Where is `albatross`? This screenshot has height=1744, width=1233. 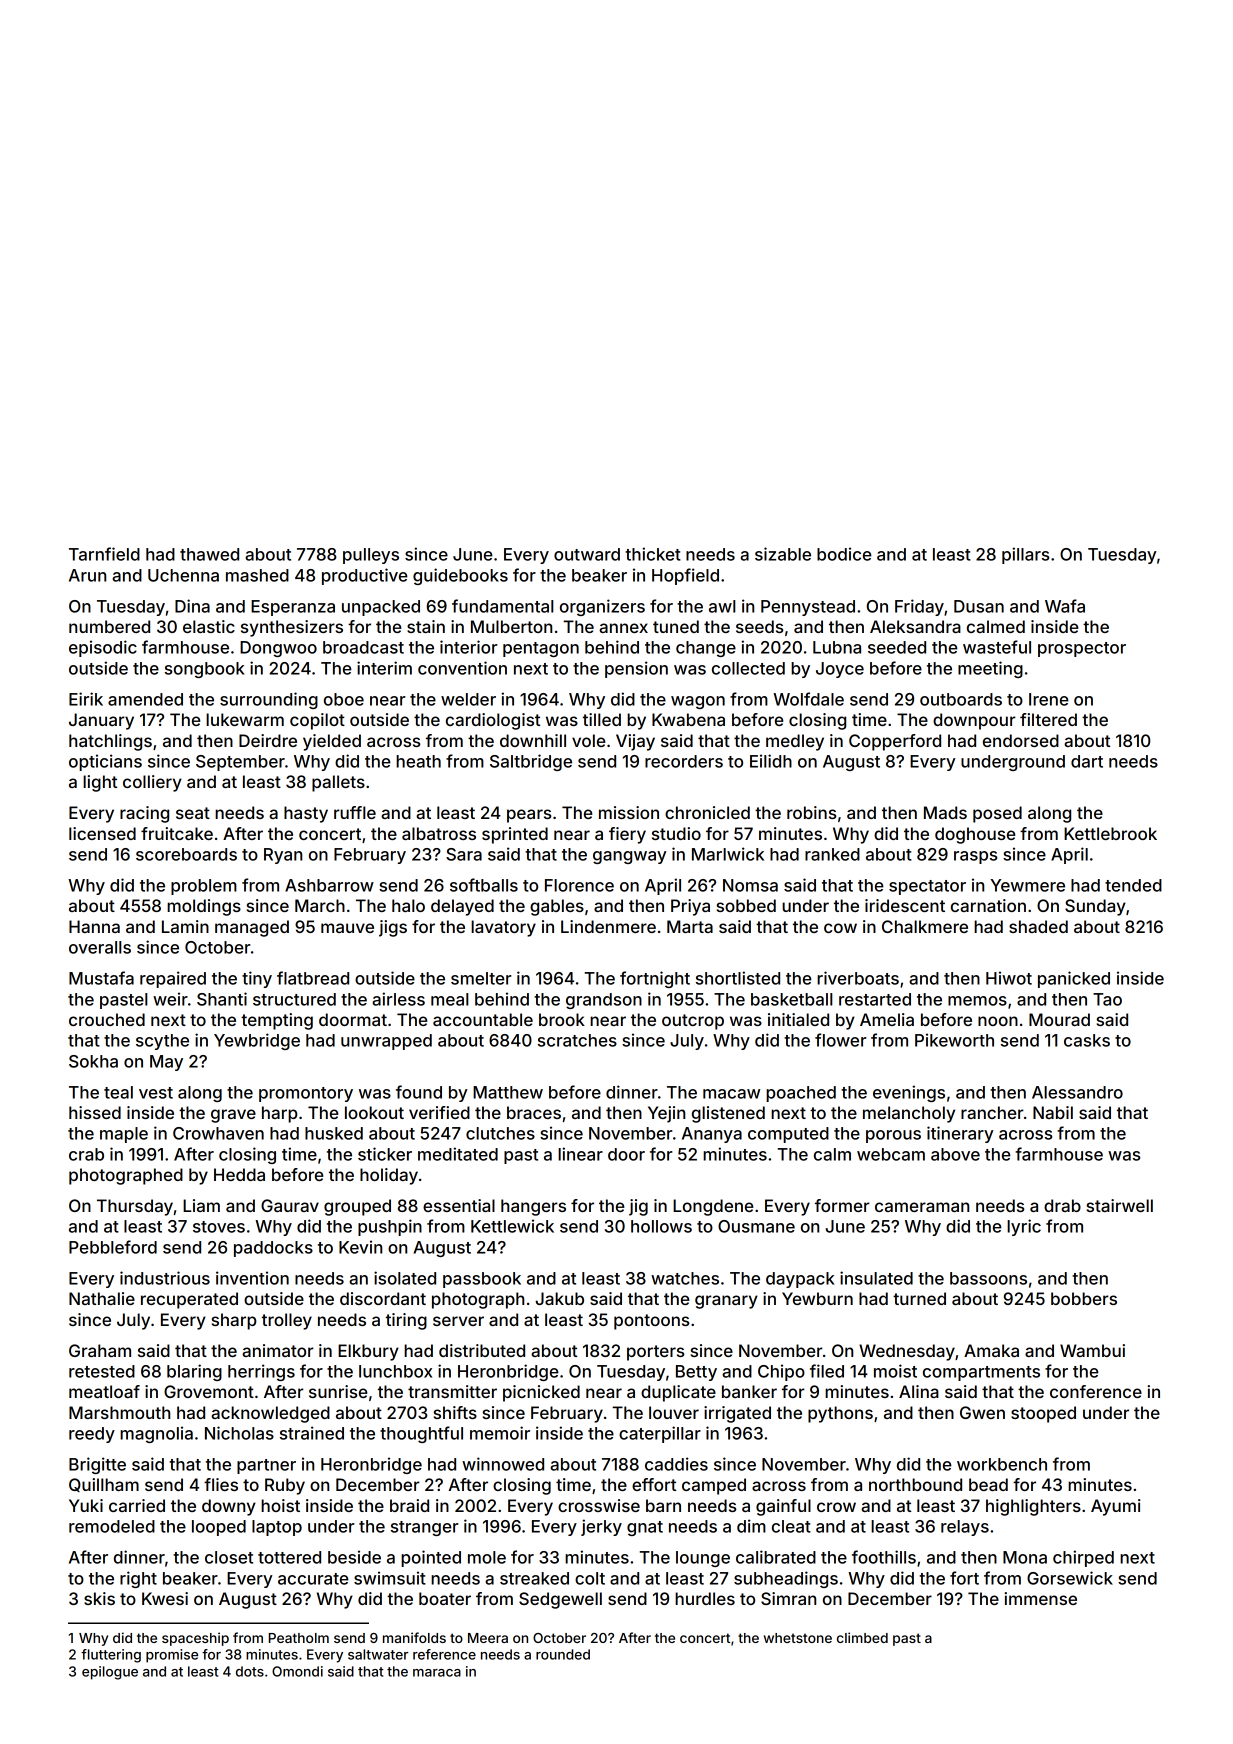 albatross is located at coordinates (439, 833).
